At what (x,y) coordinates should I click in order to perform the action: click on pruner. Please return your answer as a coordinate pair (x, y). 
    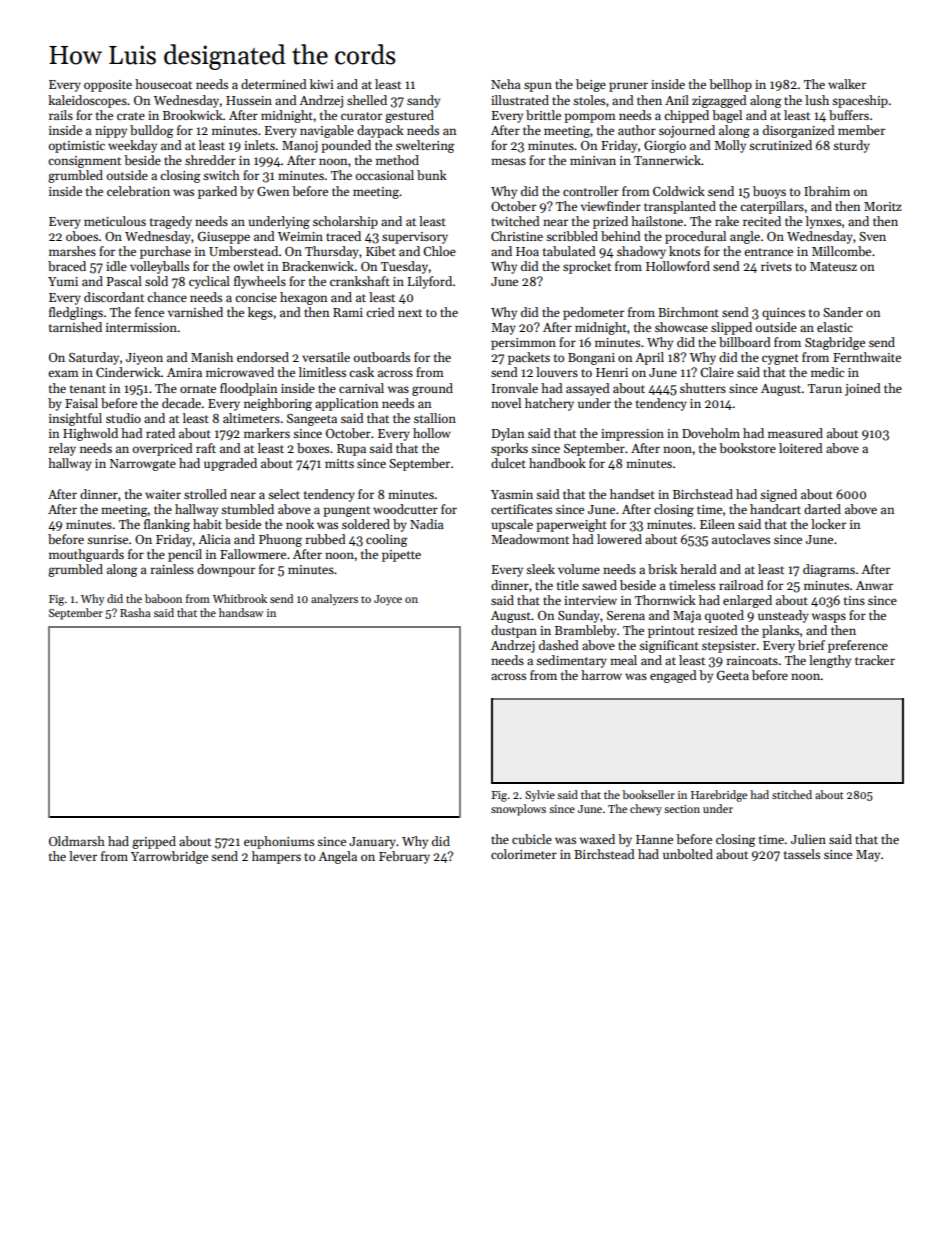
    Looking at the image, I should click on (628, 87).
